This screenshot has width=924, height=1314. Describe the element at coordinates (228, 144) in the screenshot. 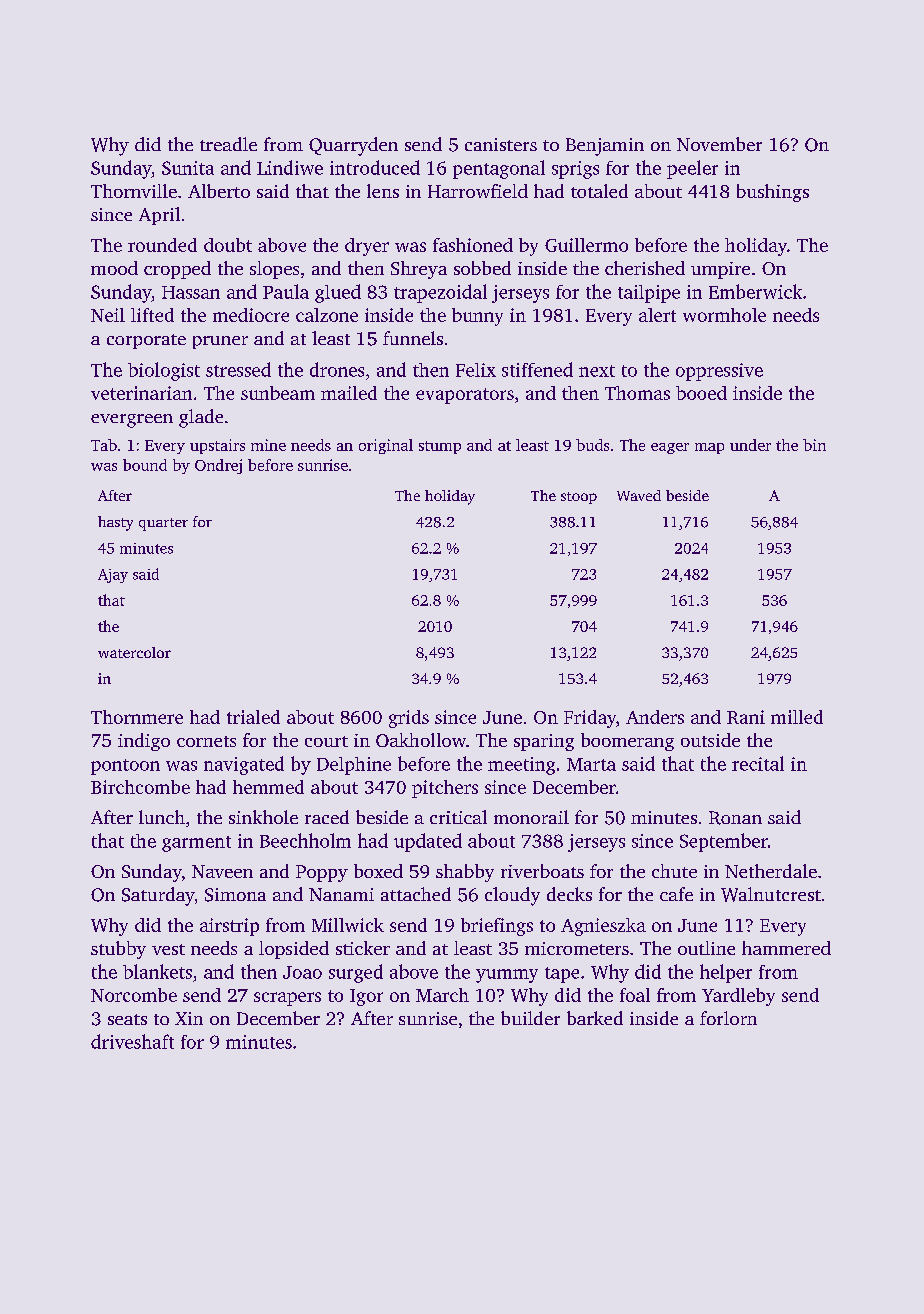

I see `treadle` at that location.
